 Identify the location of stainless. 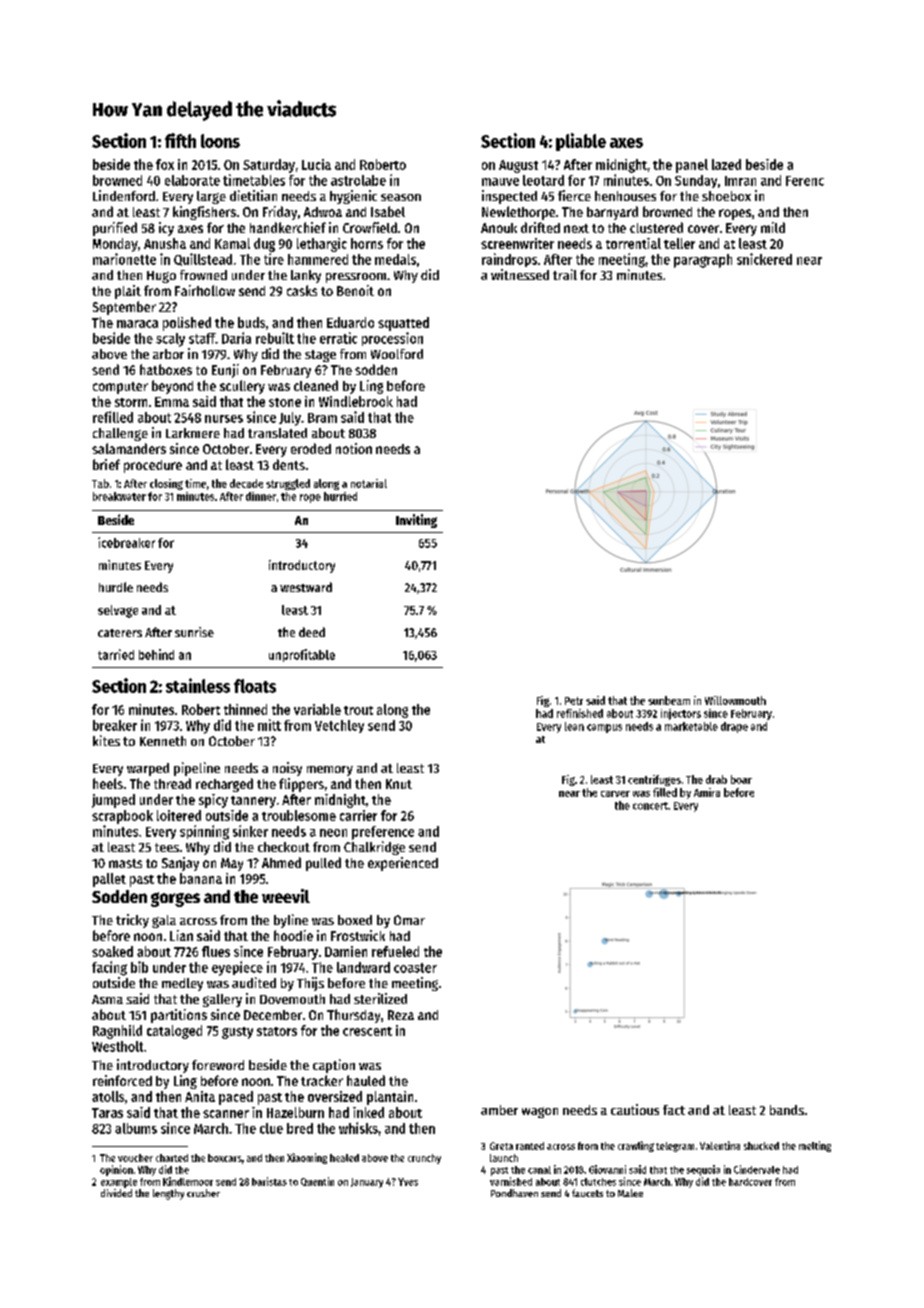
(198, 685).
